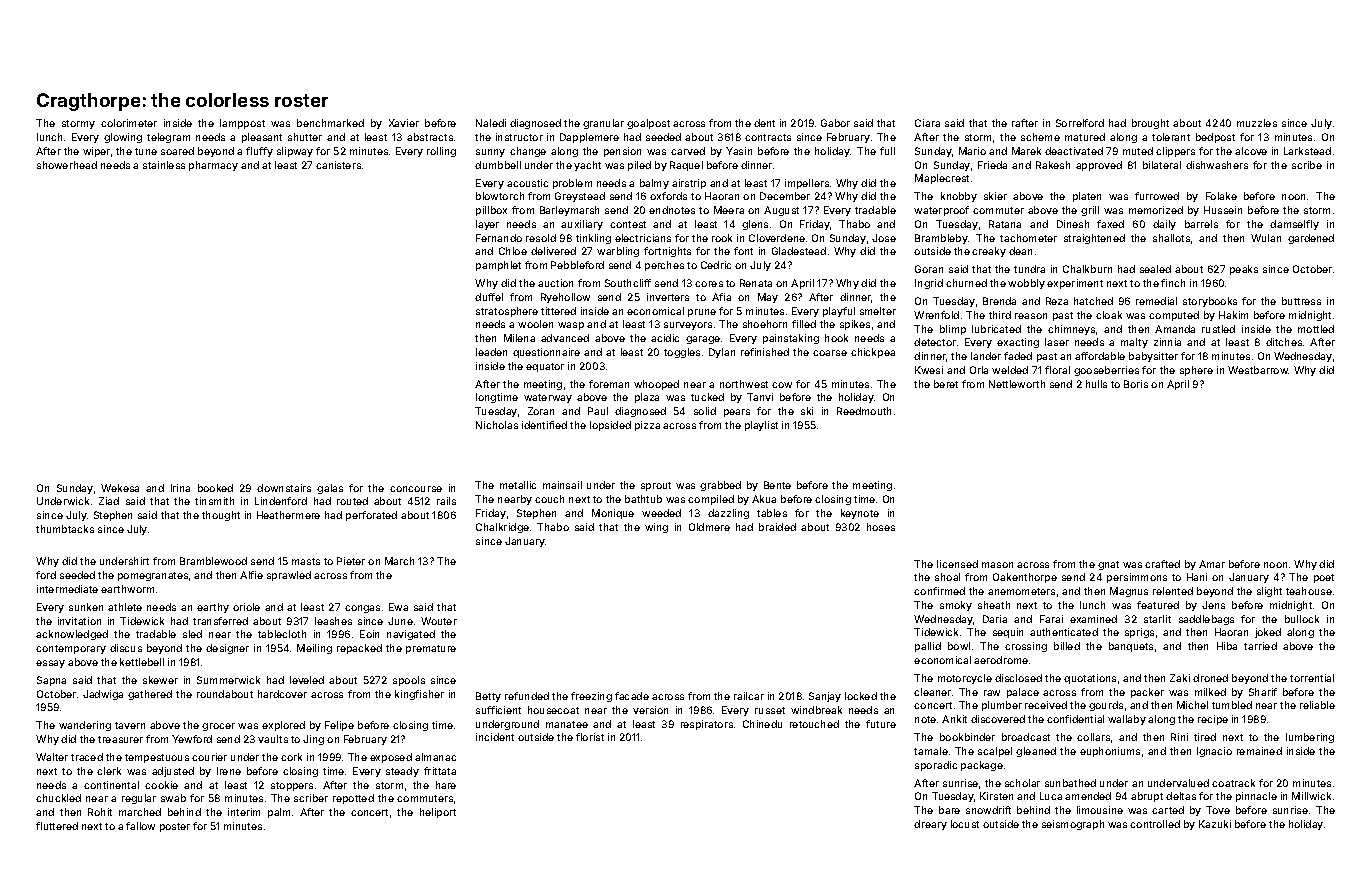  Describe the element at coordinates (57, 826) in the screenshot. I see `fluttered` at that location.
